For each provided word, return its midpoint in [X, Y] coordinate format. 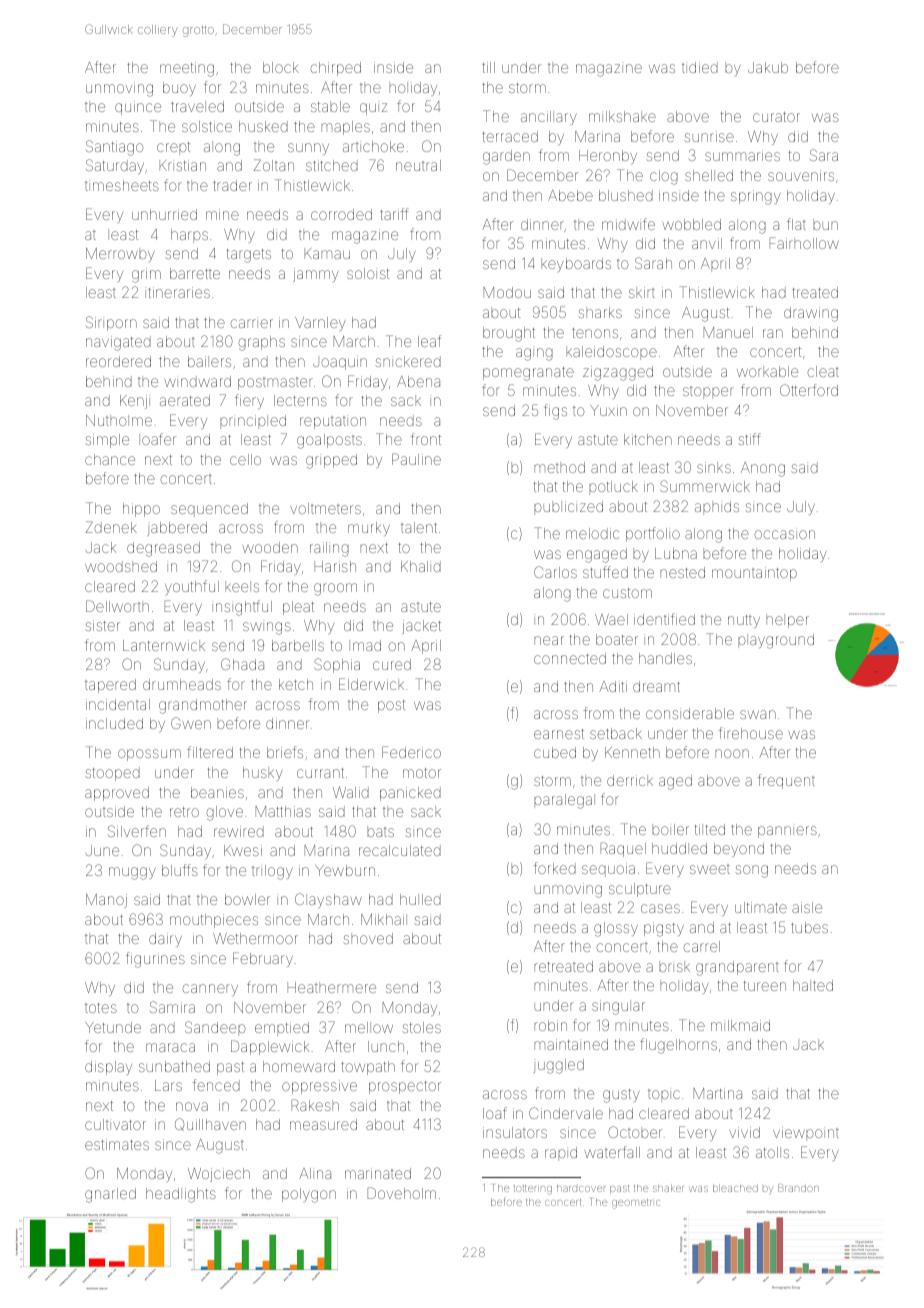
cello [245, 459]
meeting [187, 69]
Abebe [570, 195]
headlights [181, 1195]
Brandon [798, 1188]
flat [796, 224]
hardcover [581, 1188]
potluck [613, 488]
